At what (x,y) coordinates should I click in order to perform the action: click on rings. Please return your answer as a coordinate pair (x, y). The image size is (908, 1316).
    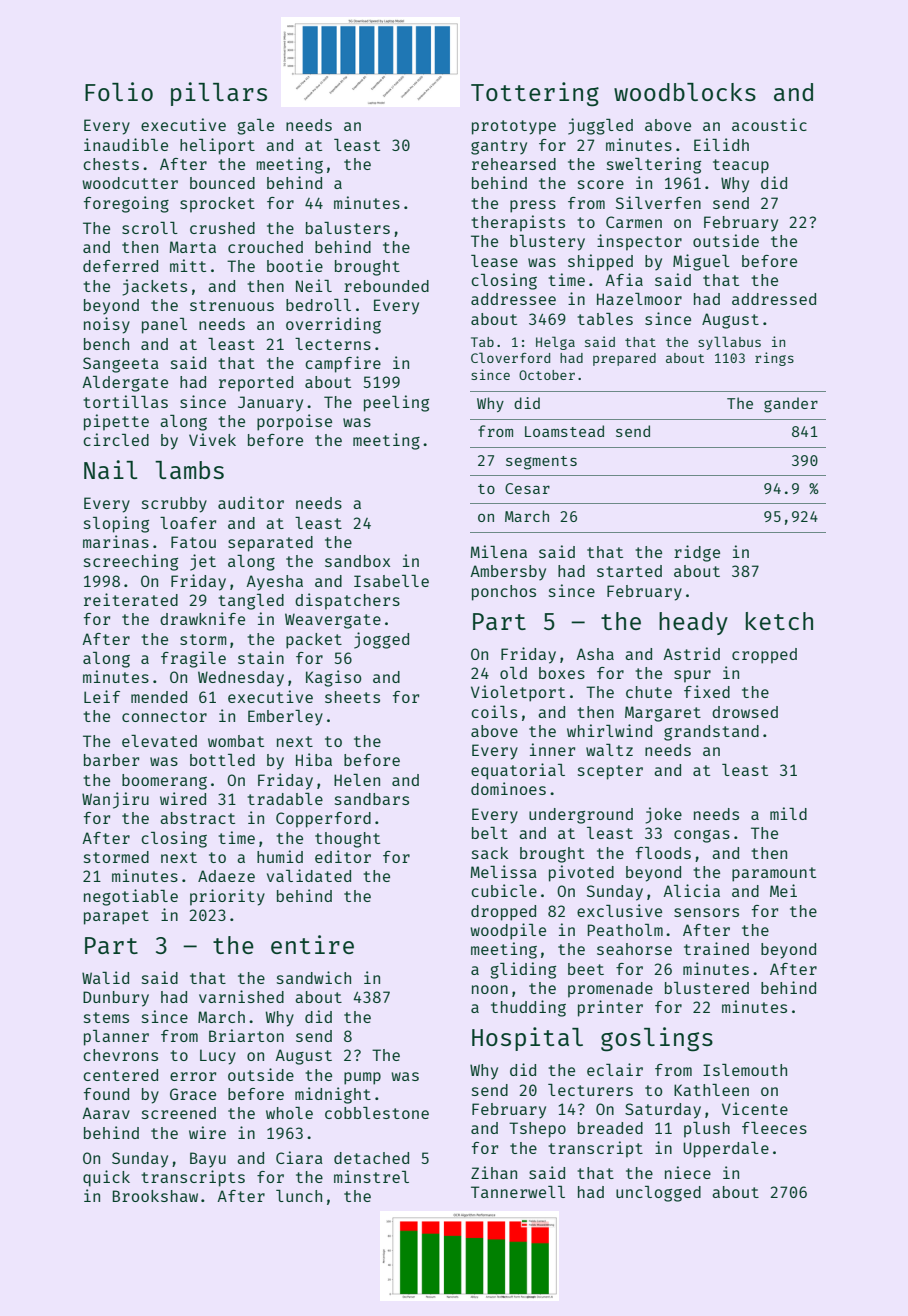
    Looking at the image, I should click on (774, 359).
